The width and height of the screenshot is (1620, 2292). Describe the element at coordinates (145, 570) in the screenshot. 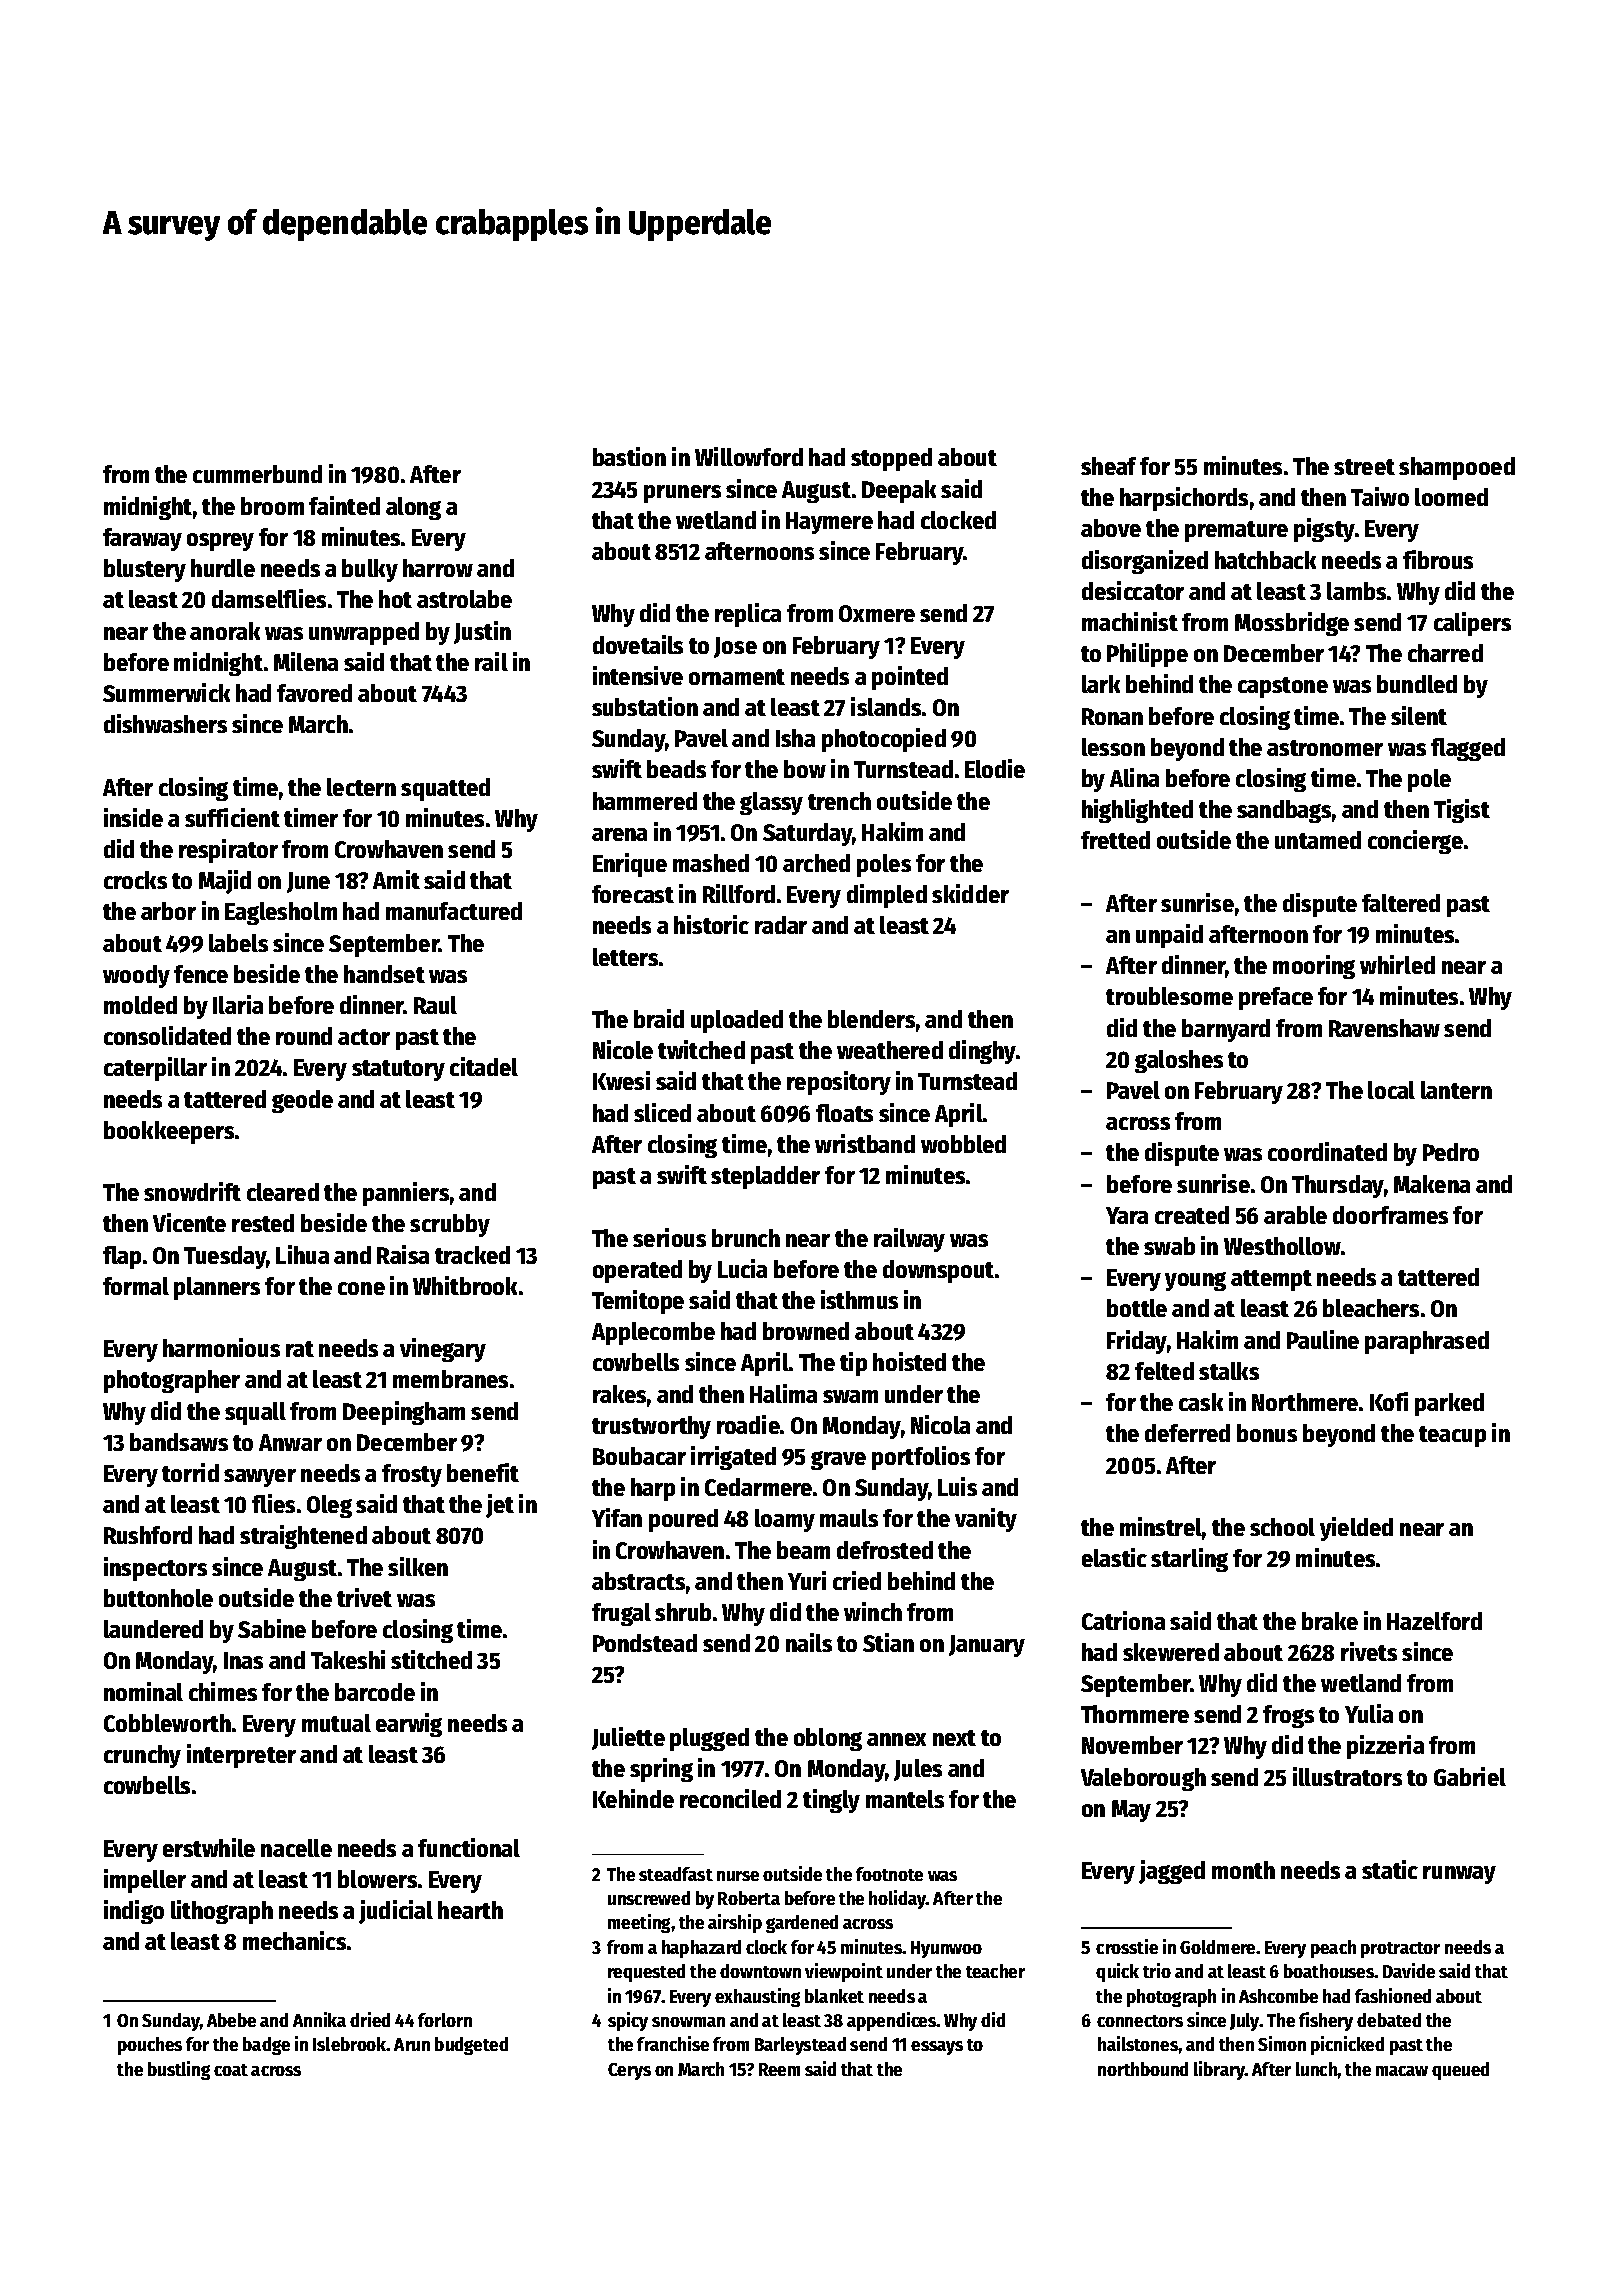

I see `blustery` at that location.
